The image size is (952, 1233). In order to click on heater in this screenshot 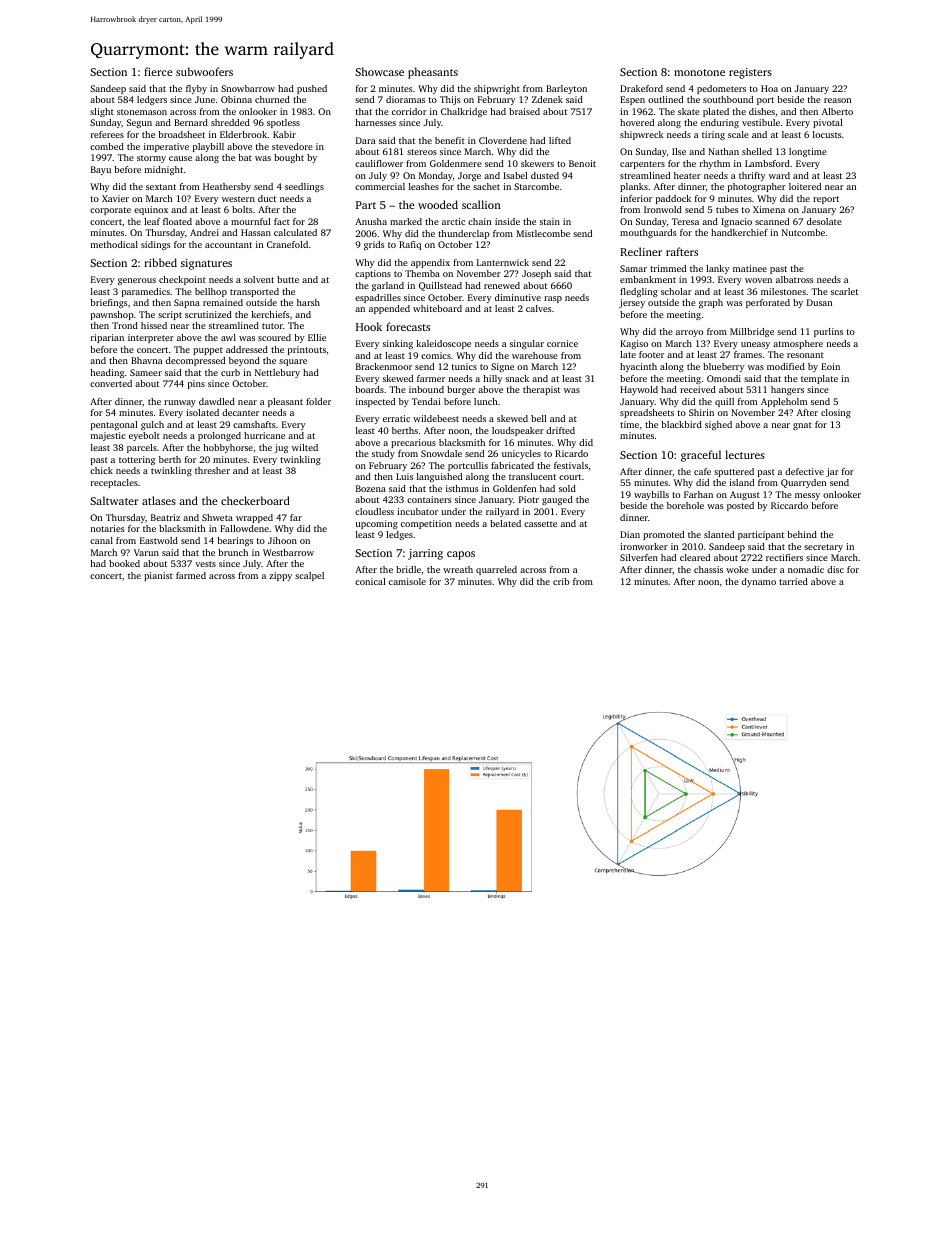, I will do `click(687, 175)`.
